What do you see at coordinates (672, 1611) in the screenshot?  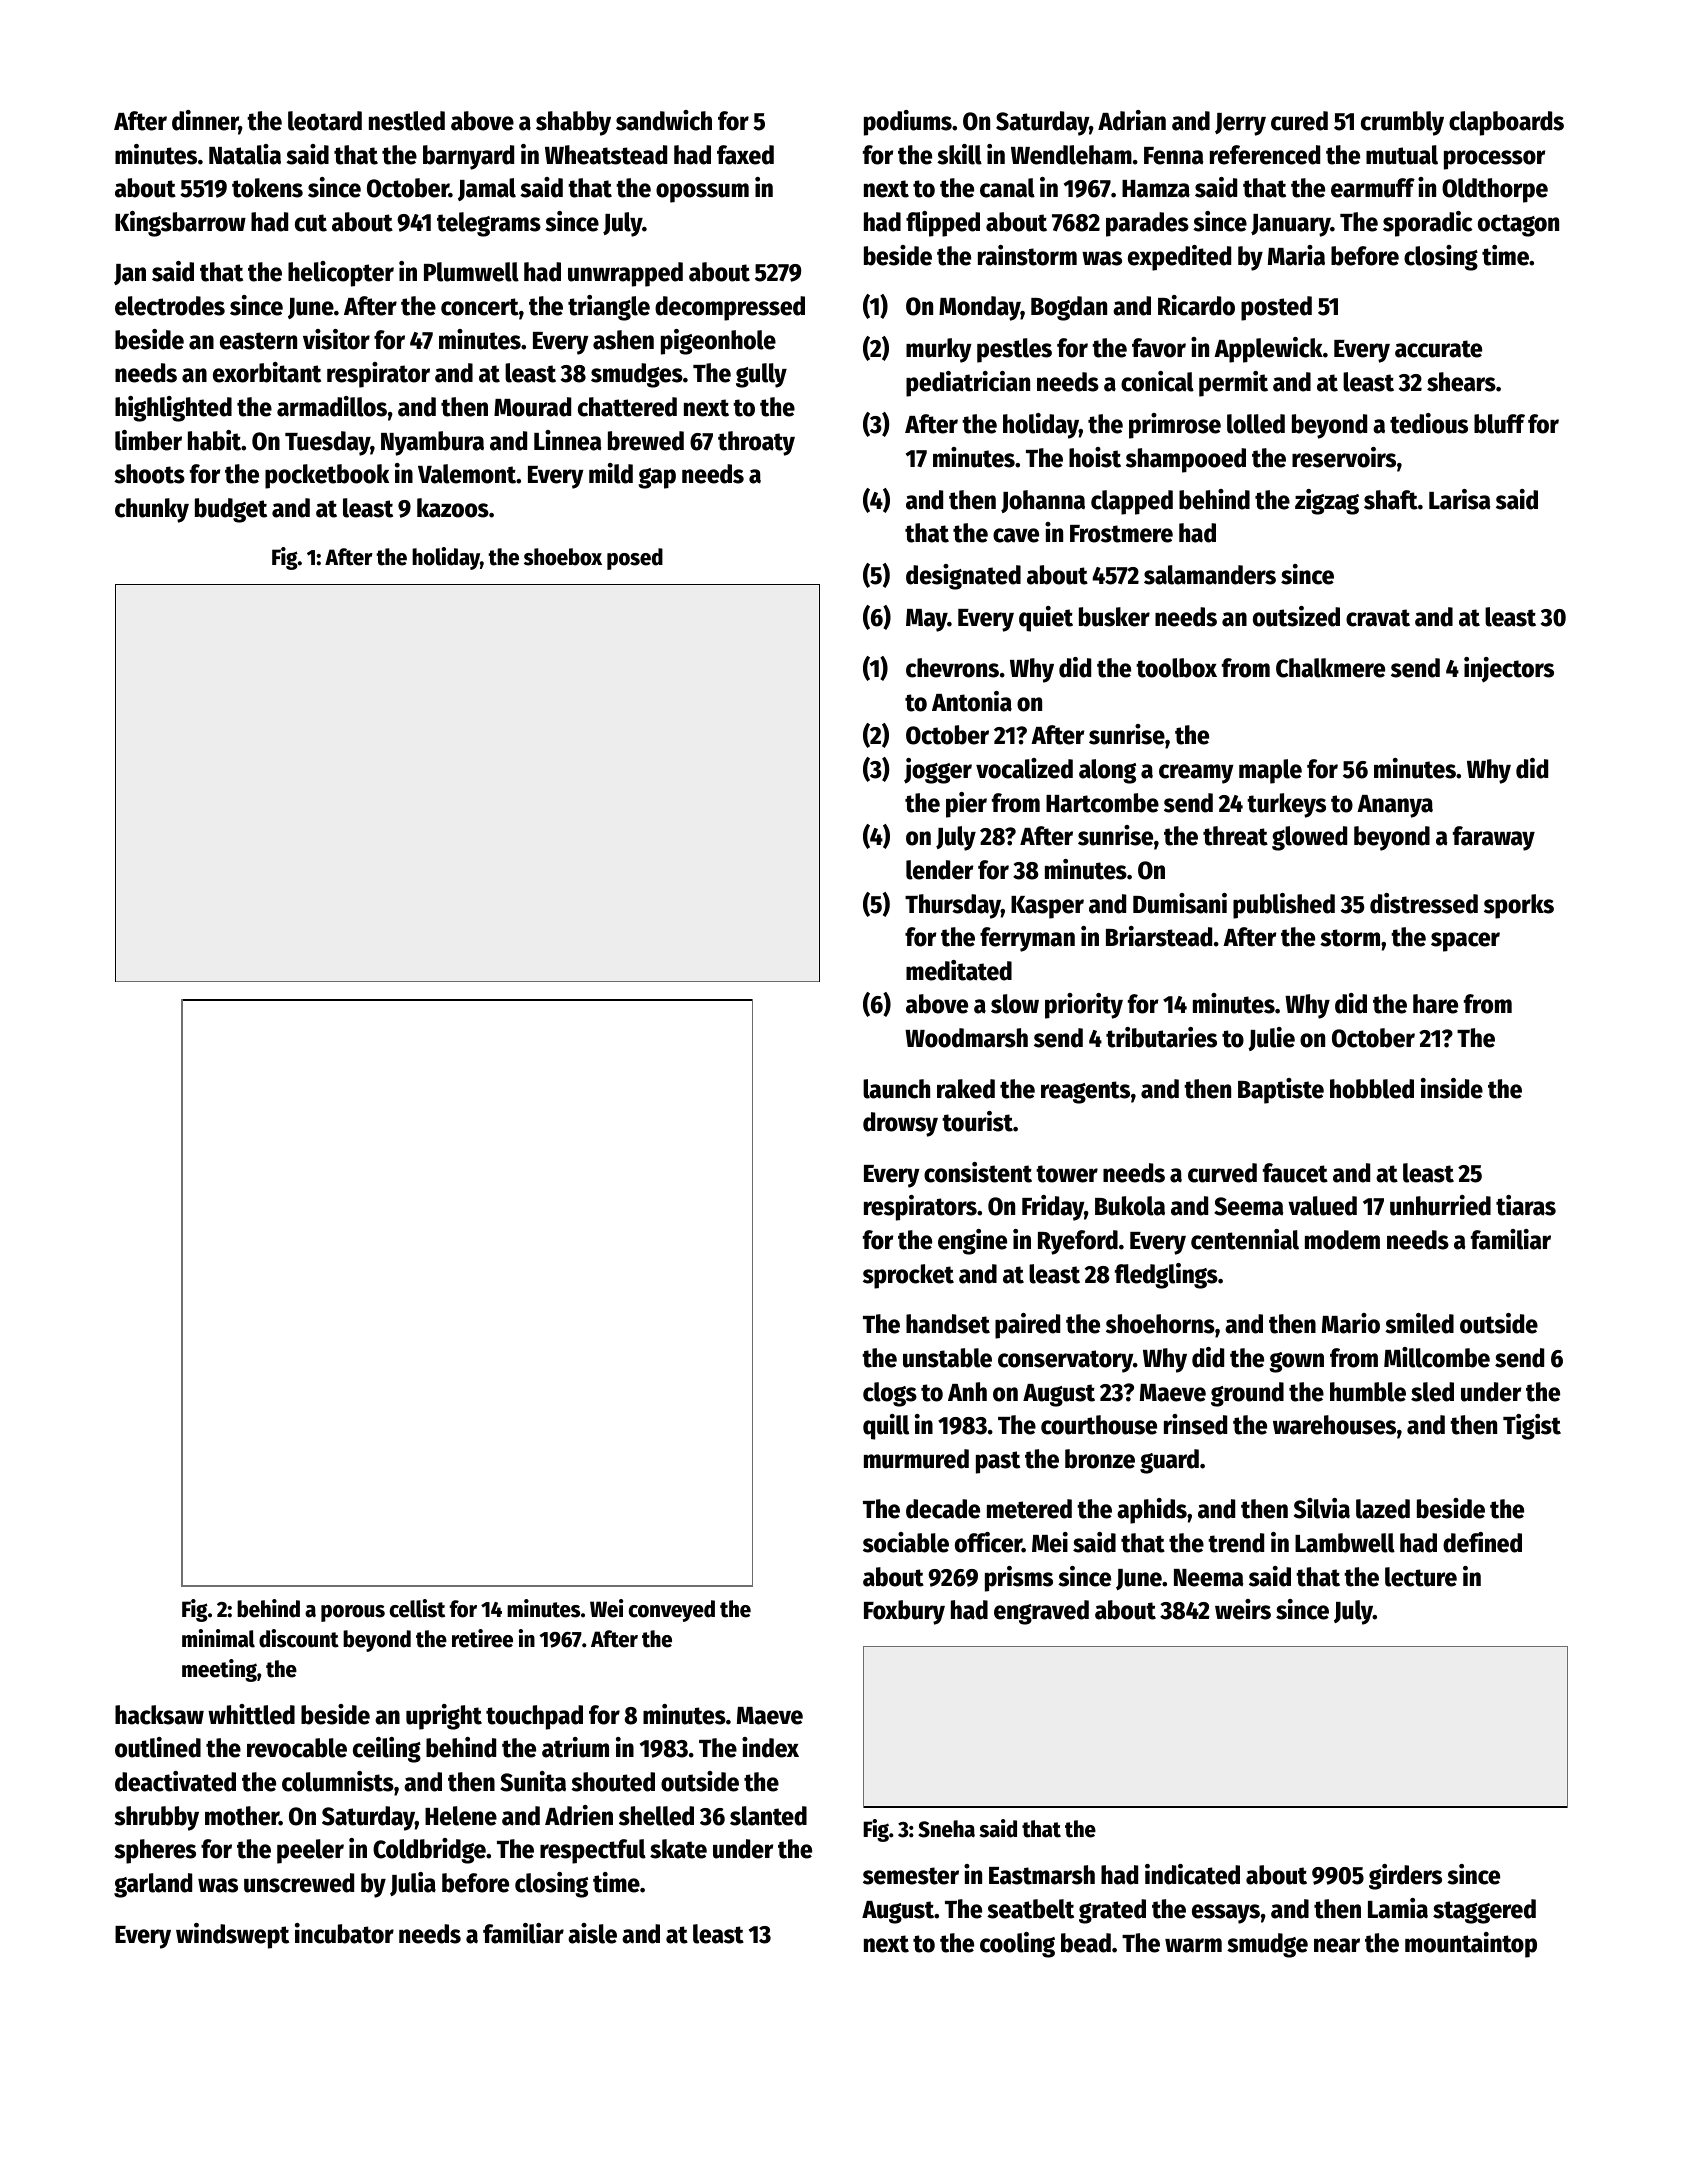 I see `conveyed` at bounding box center [672, 1611].
